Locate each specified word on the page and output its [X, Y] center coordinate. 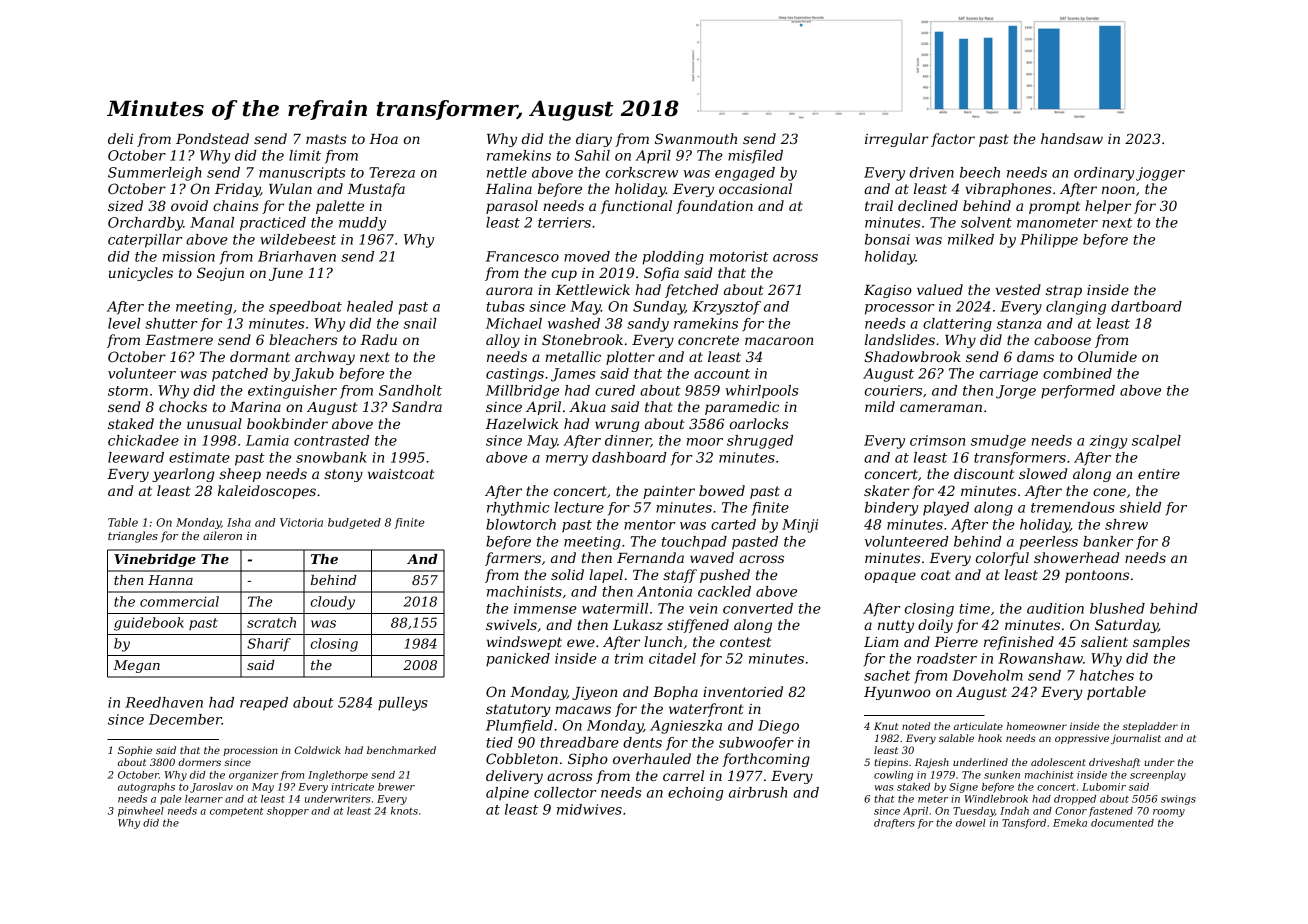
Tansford [1024, 824]
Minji [800, 526]
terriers [564, 222]
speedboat [305, 308]
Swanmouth [696, 138]
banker [1108, 541]
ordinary [1104, 174]
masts [326, 139]
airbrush [758, 792]
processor [900, 309]
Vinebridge [155, 560]
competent [237, 812]
